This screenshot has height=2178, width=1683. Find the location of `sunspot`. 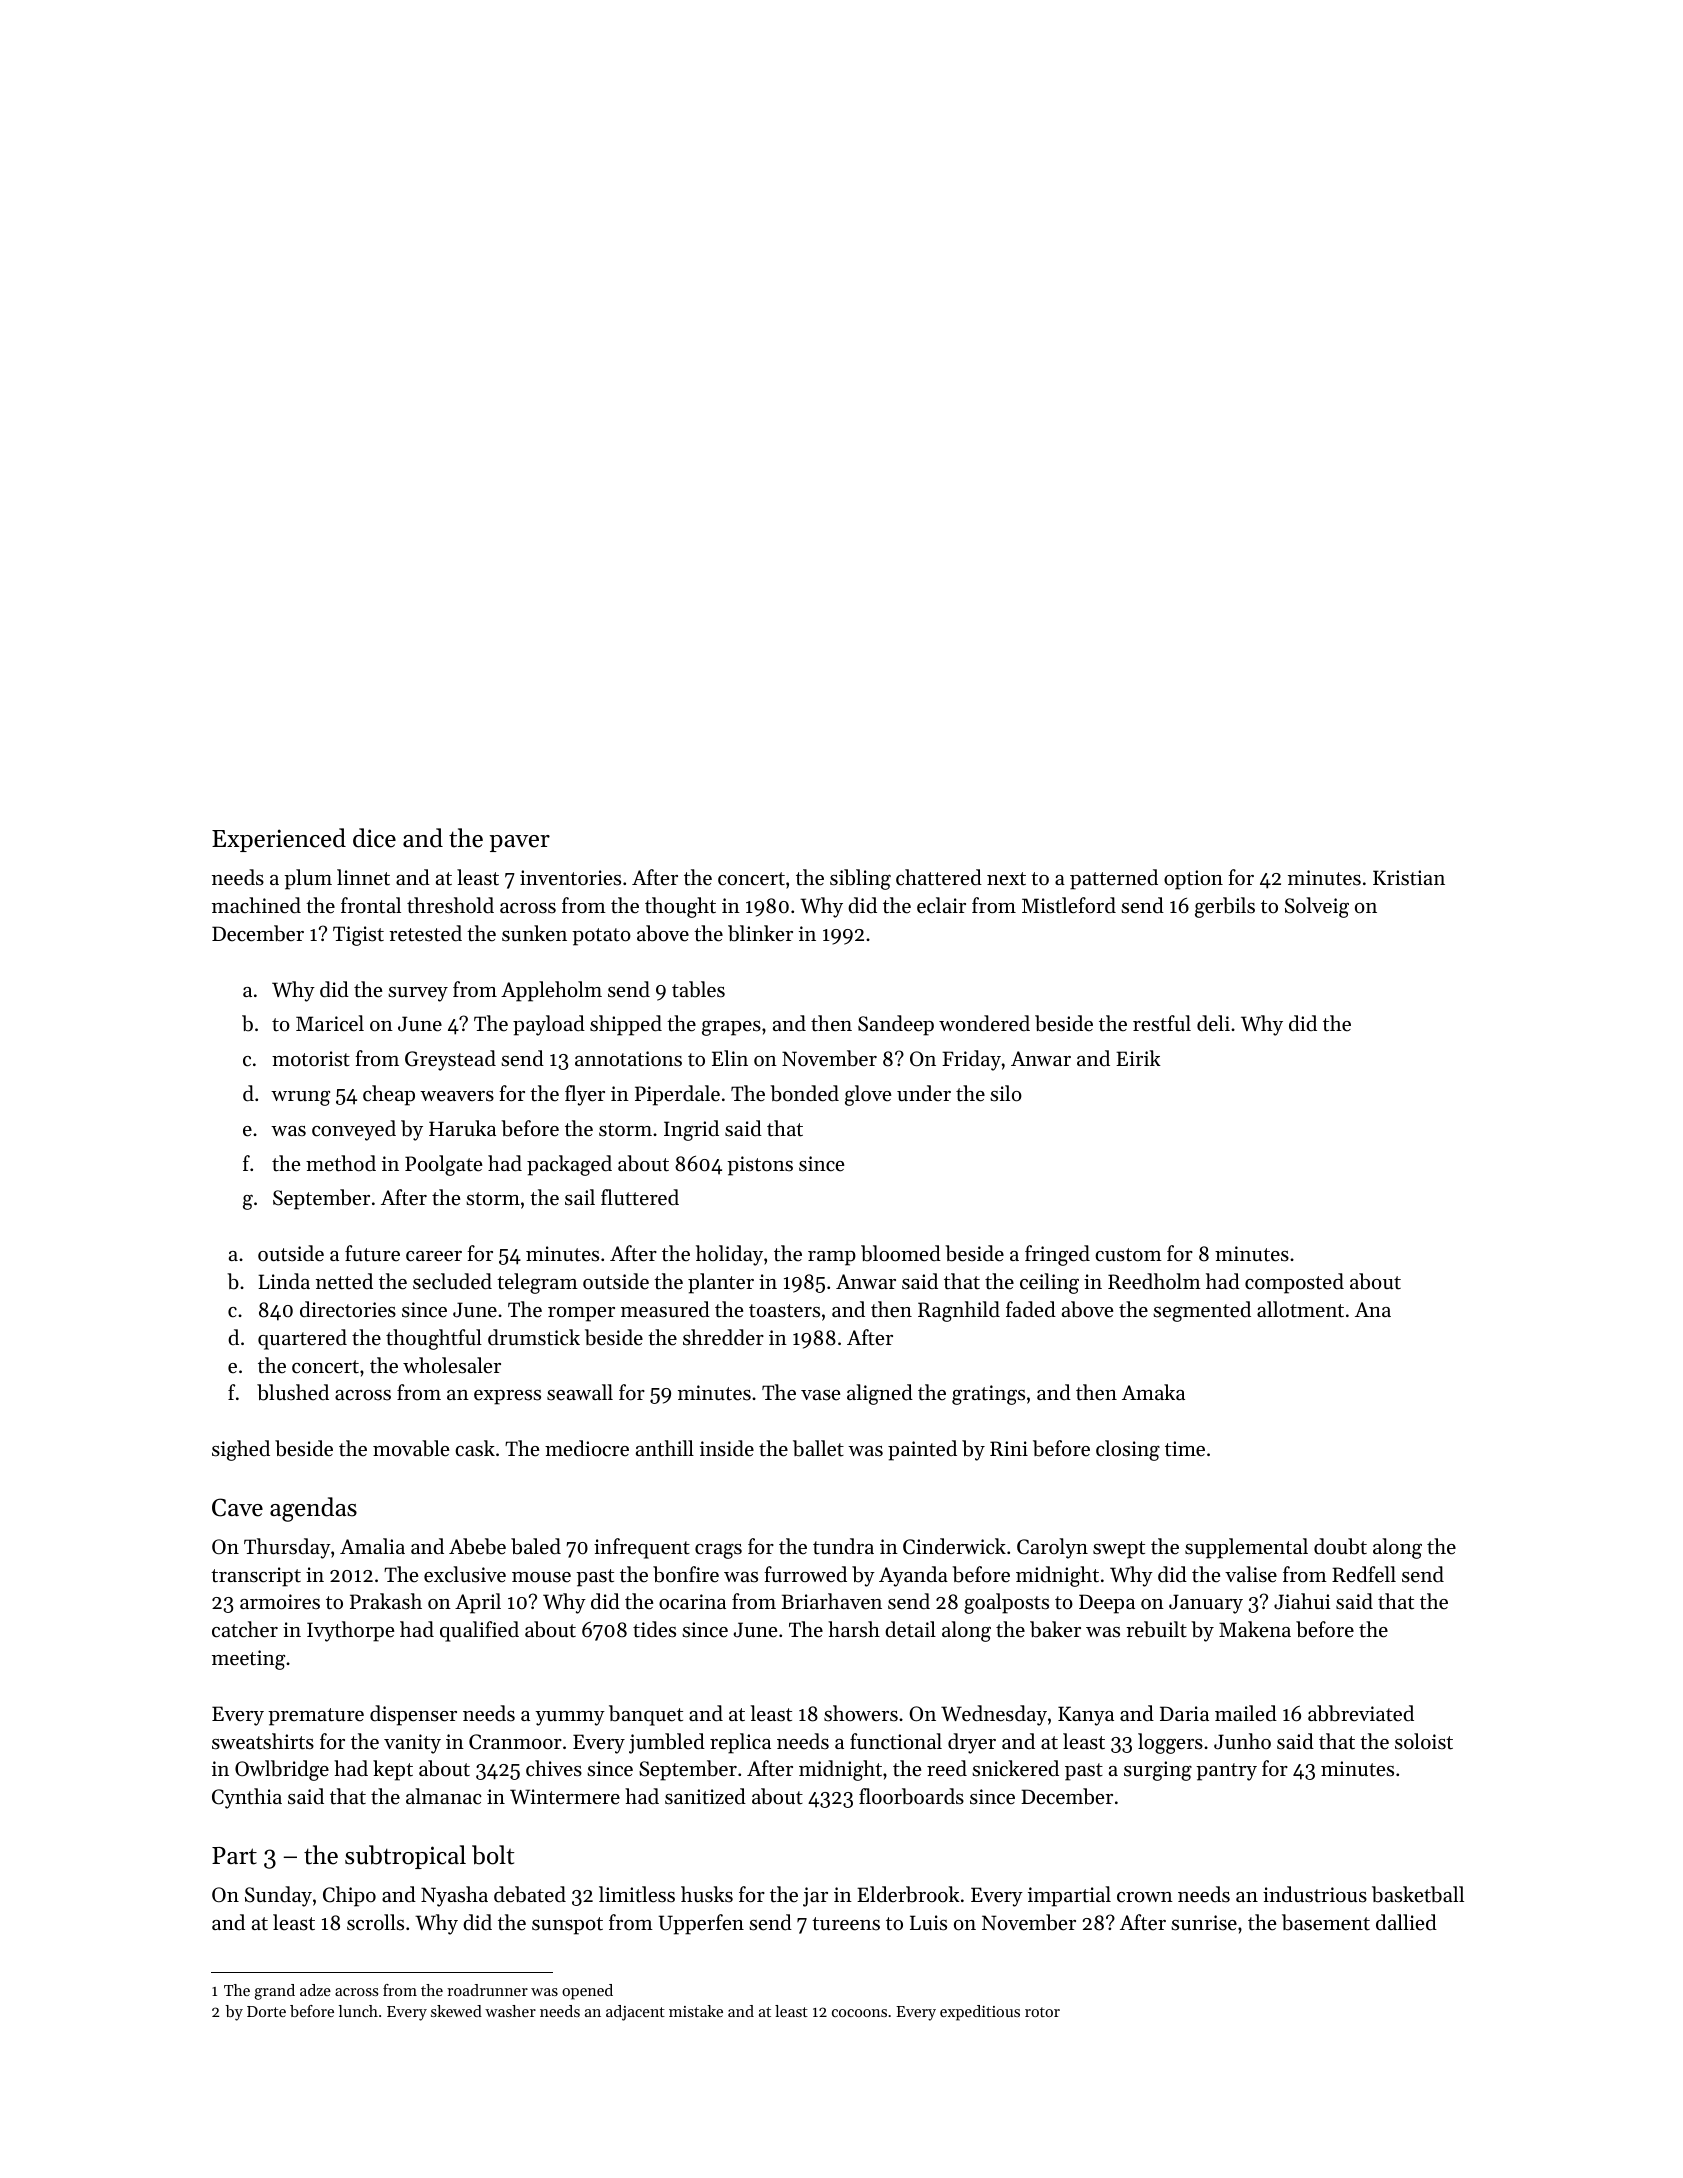

sunspot is located at coordinates (567, 1926).
